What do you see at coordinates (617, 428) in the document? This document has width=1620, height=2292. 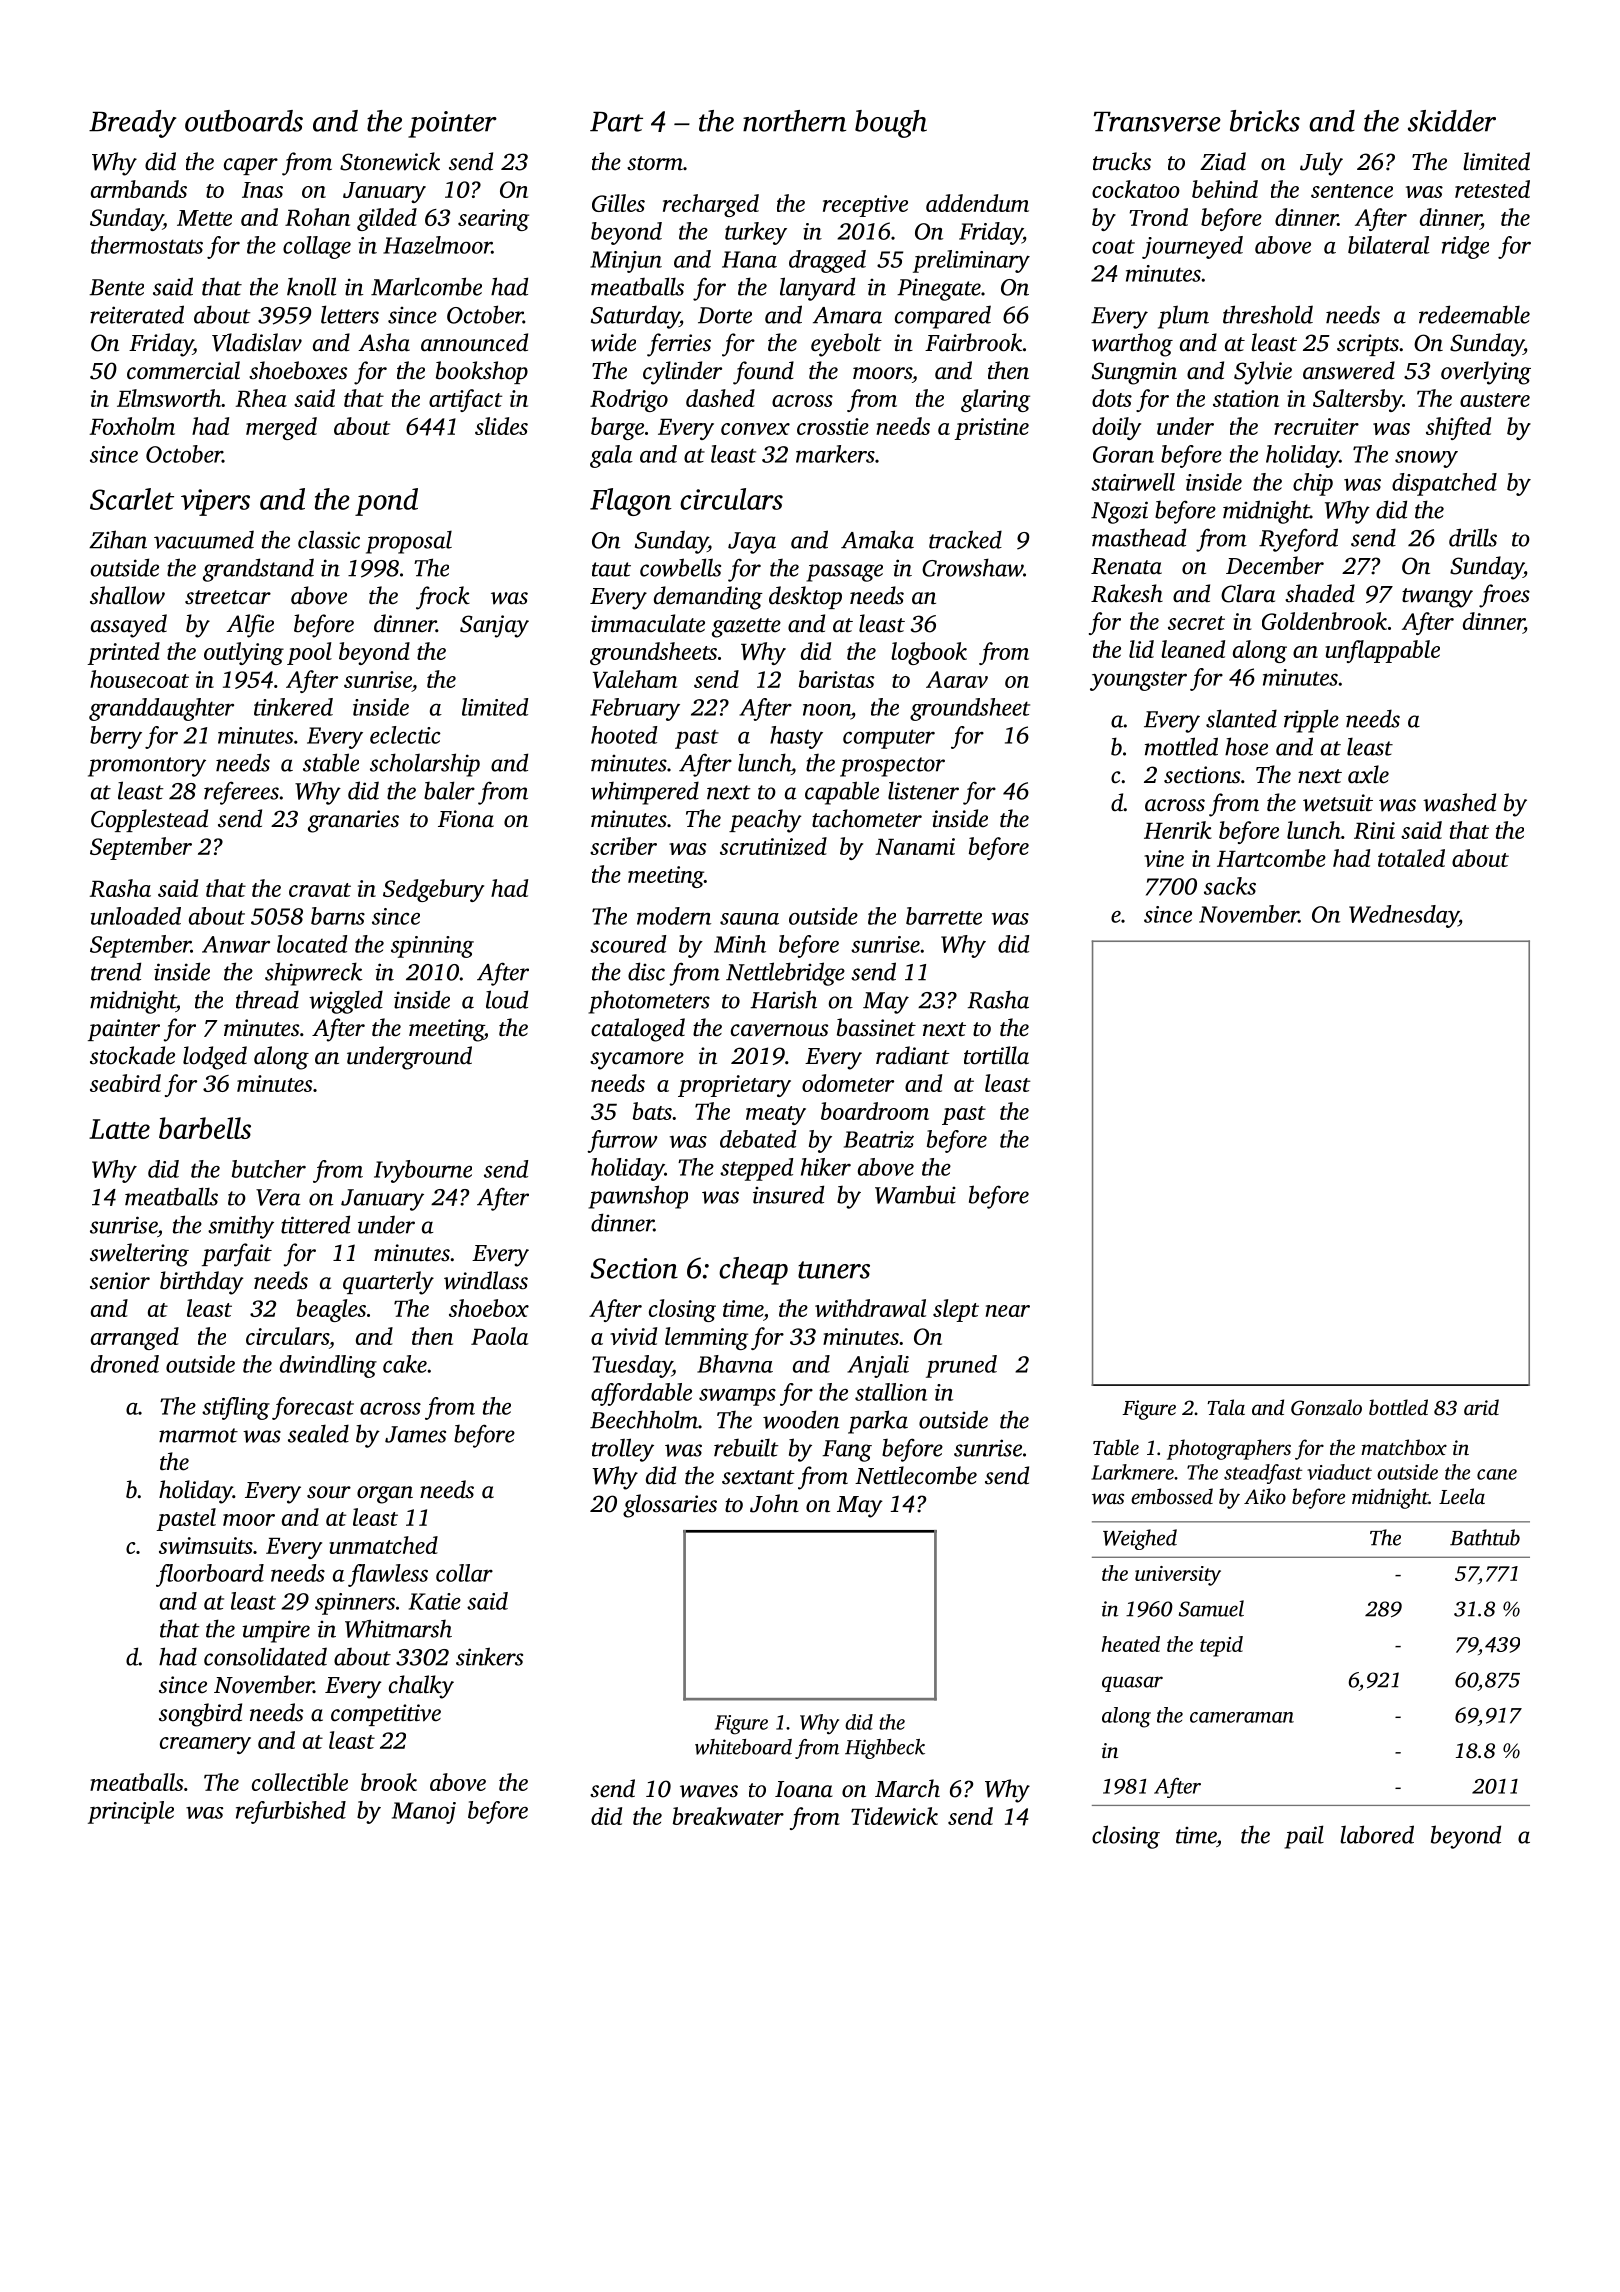 I see `barge` at bounding box center [617, 428].
